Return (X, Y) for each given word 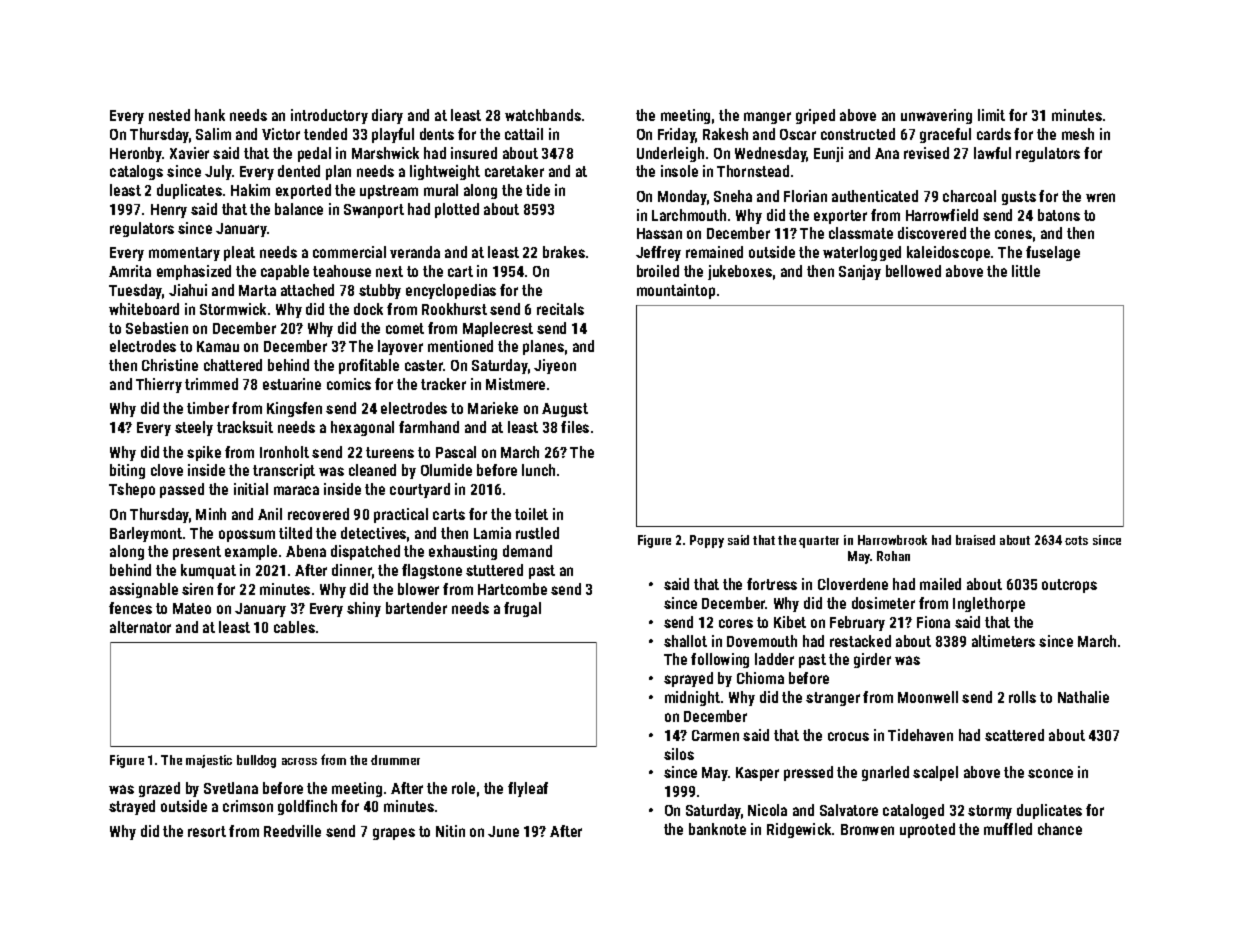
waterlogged (862, 253)
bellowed (913, 271)
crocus (848, 736)
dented (299, 171)
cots (1076, 540)
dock (368, 309)
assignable (144, 590)
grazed (159, 789)
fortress (772, 584)
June (503, 831)
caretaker (514, 171)
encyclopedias (451, 291)
